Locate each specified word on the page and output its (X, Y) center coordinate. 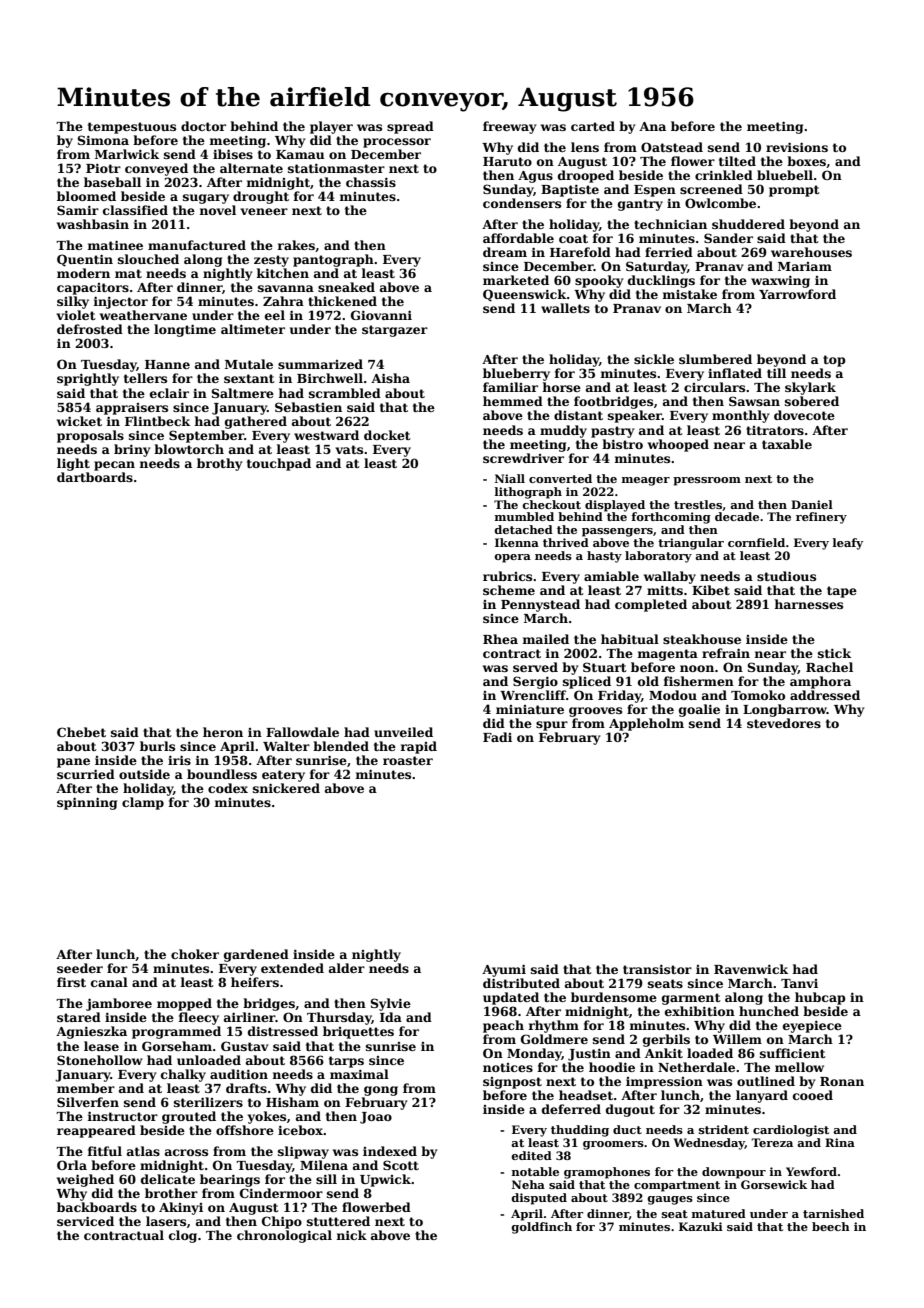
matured (719, 1213)
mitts (665, 590)
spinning (87, 803)
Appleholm (646, 724)
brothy (219, 464)
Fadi (497, 737)
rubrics (507, 576)
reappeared (96, 1131)
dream (505, 252)
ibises (233, 154)
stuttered (338, 1221)
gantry (640, 205)
